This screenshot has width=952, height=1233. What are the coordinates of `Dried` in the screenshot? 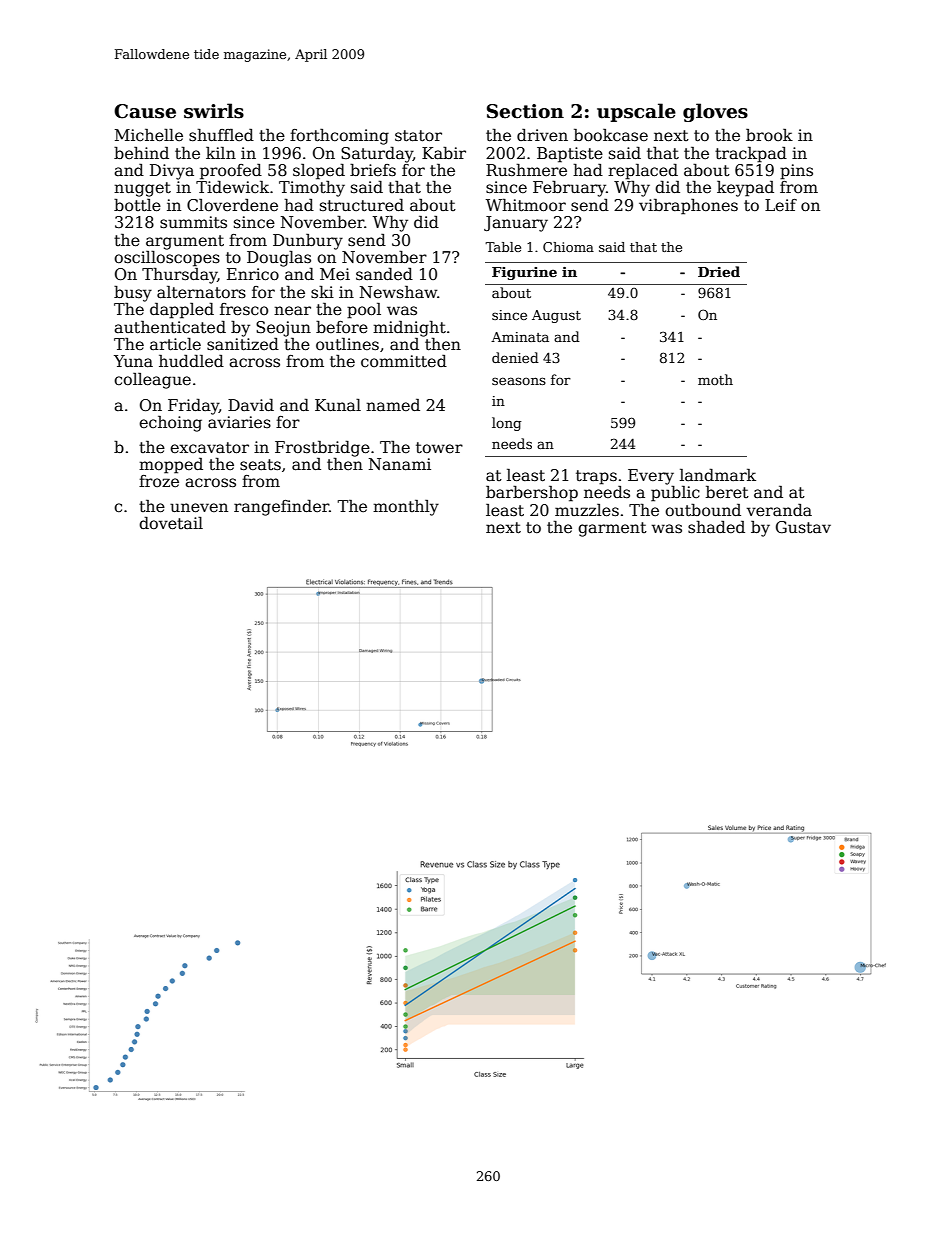 It's located at (719, 271).
